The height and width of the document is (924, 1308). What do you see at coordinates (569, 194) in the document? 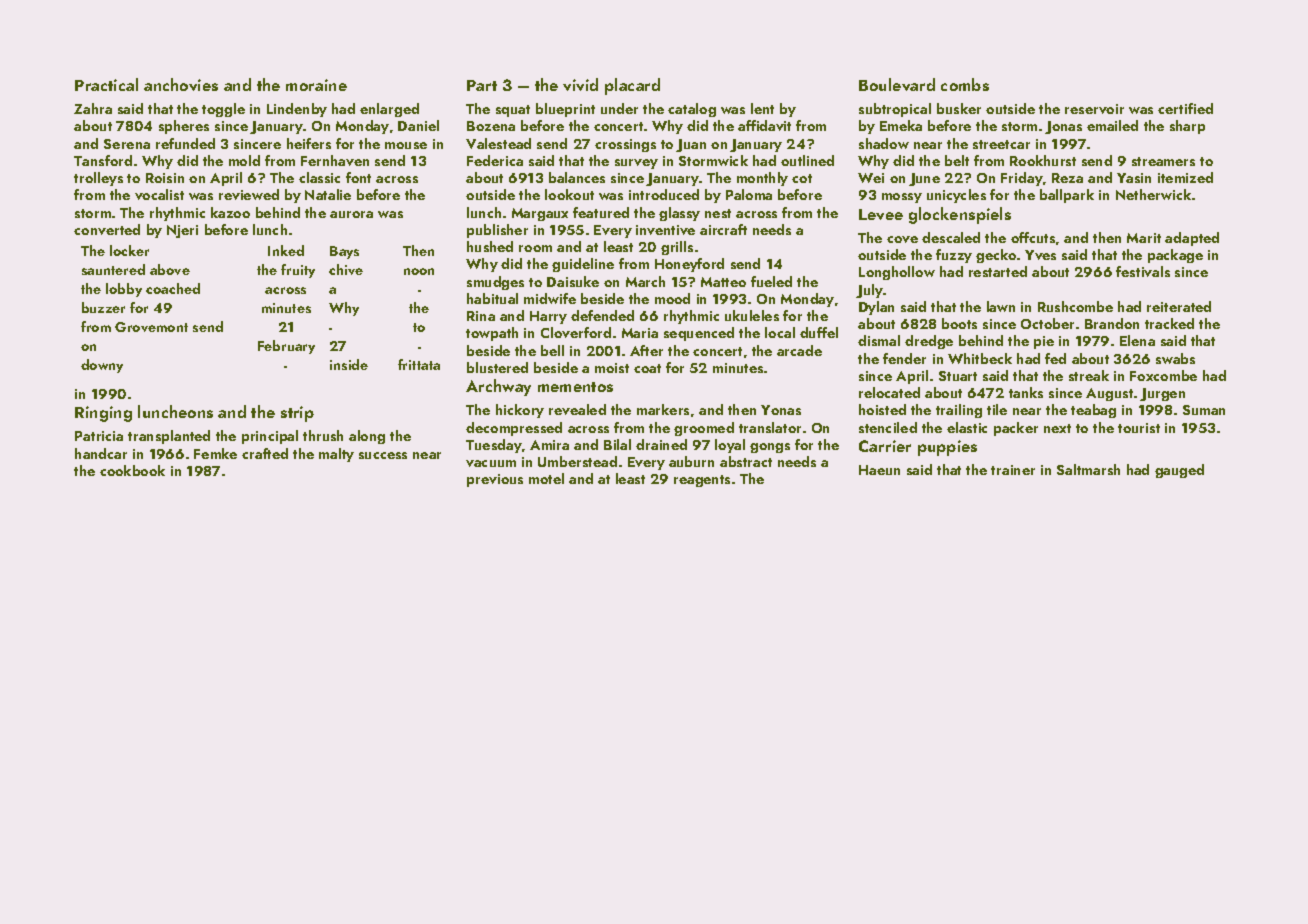
I see `lookout` at bounding box center [569, 194].
